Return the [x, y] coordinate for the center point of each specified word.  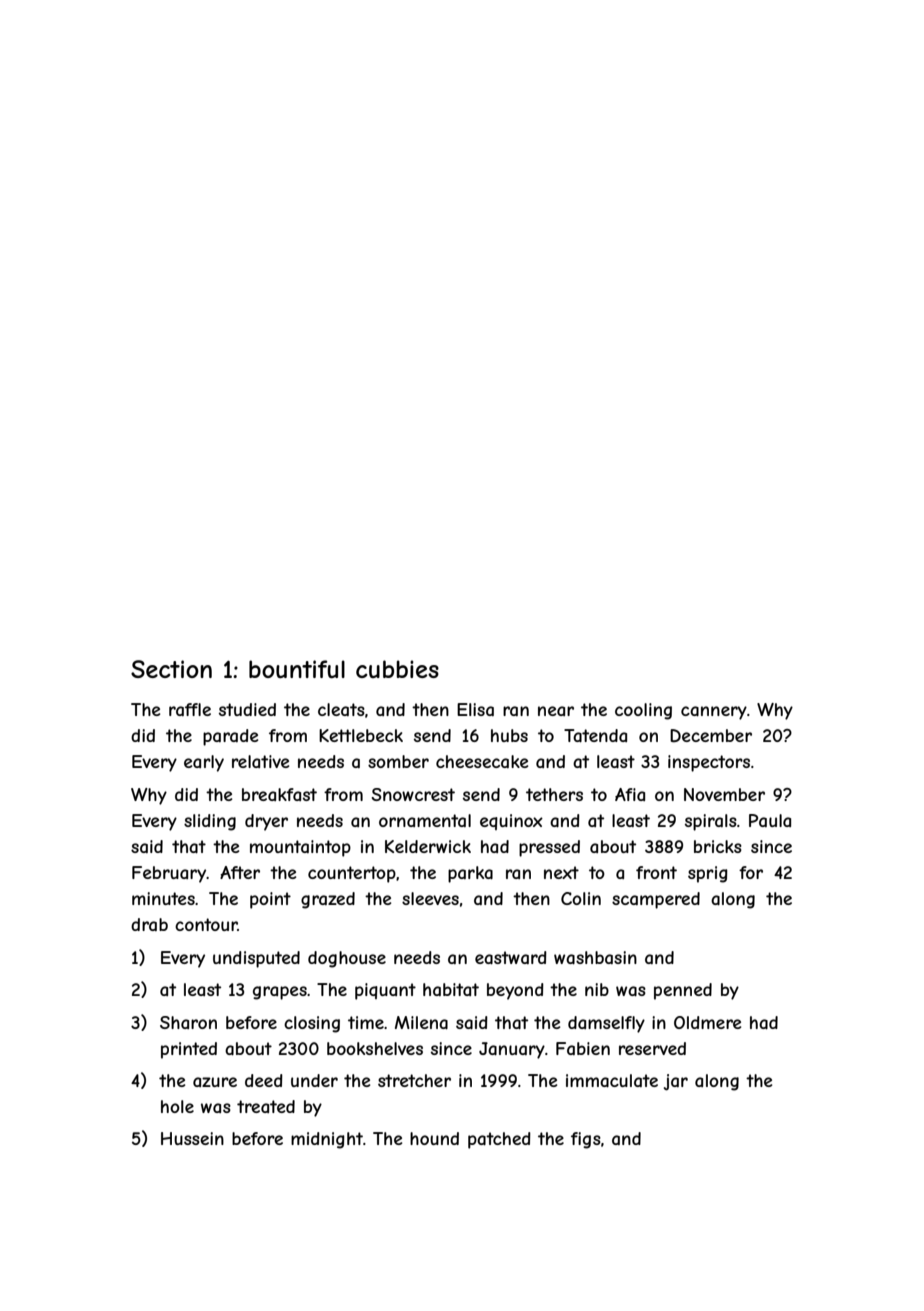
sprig [708, 874]
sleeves [430, 898]
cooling [643, 711]
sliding [210, 822]
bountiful [297, 669]
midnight [327, 1140]
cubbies [397, 669]
